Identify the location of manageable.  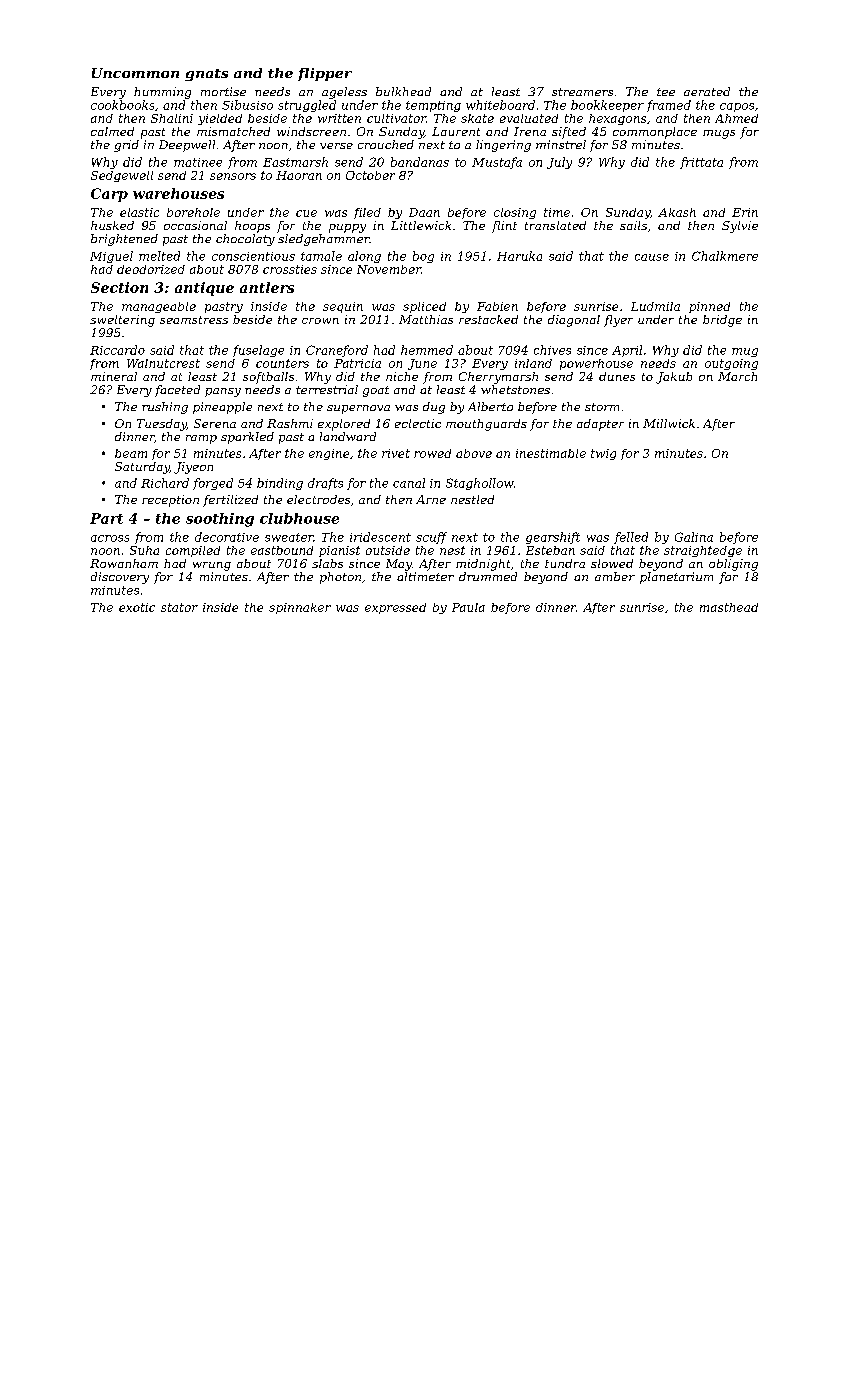
(159, 307).
